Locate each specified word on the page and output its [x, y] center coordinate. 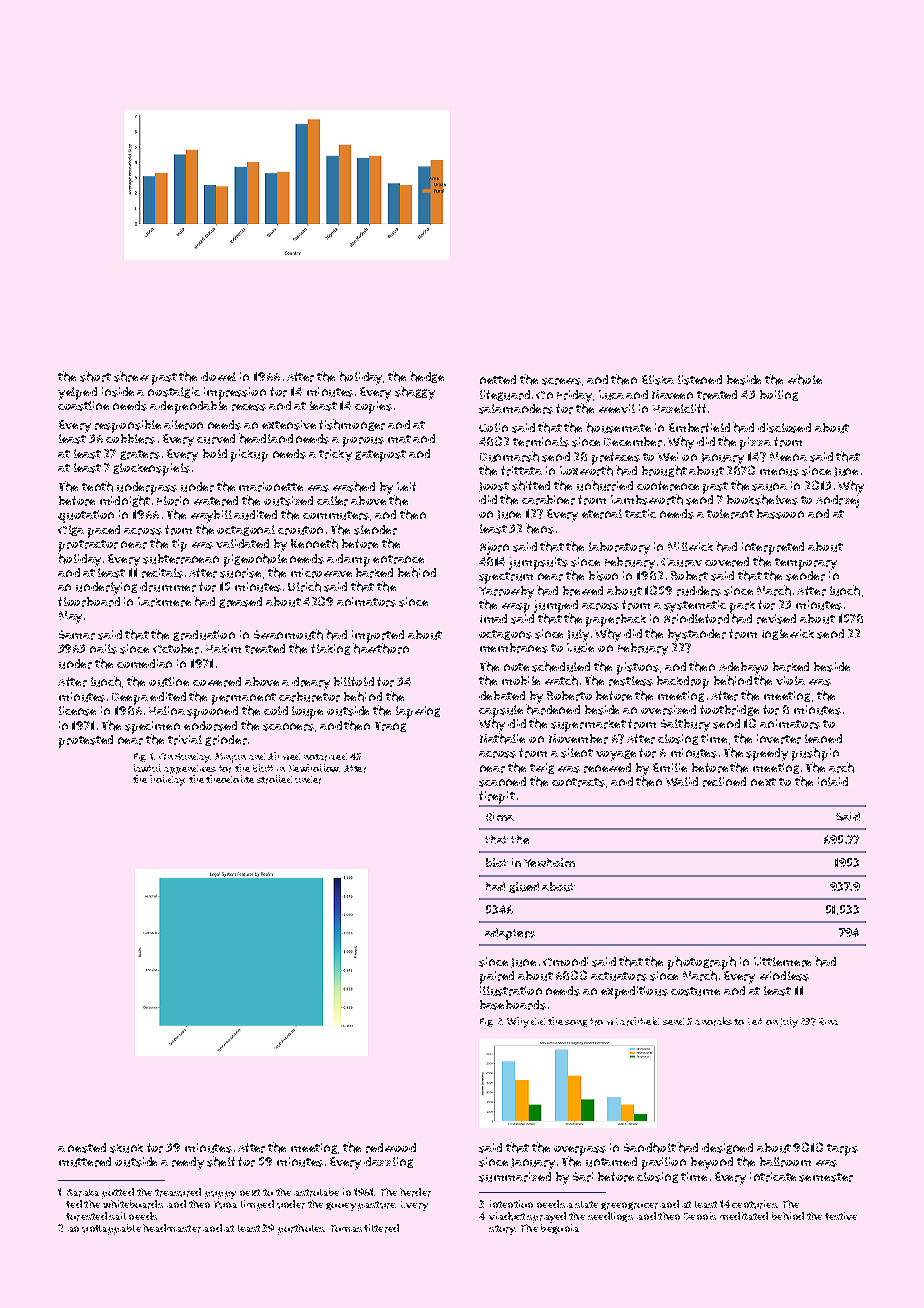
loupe [307, 712]
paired [497, 977]
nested [87, 1148]
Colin [493, 427]
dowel [218, 376]
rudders [699, 591]
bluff [263, 768]
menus [779, 472]
